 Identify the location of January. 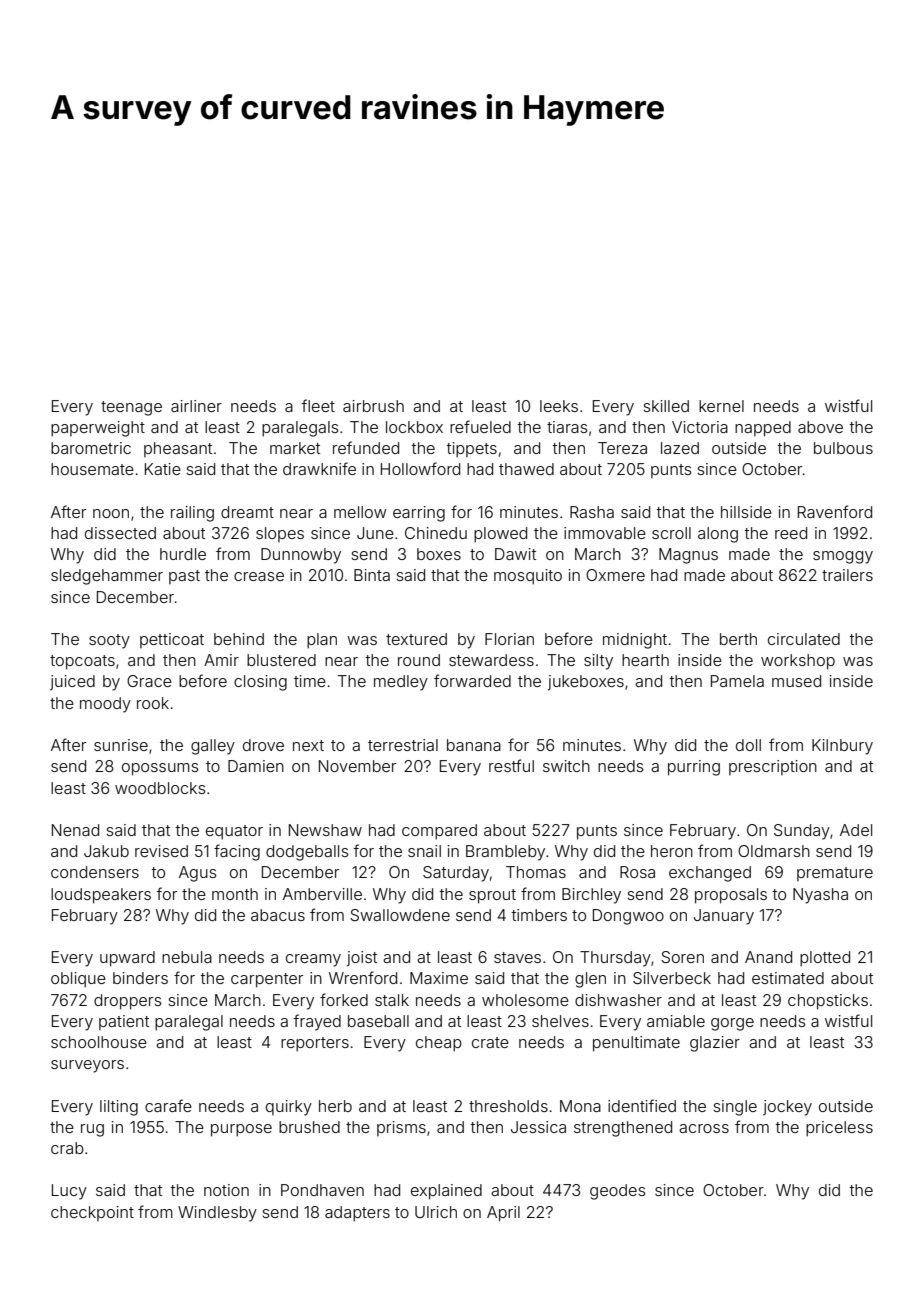
(724, 917).
